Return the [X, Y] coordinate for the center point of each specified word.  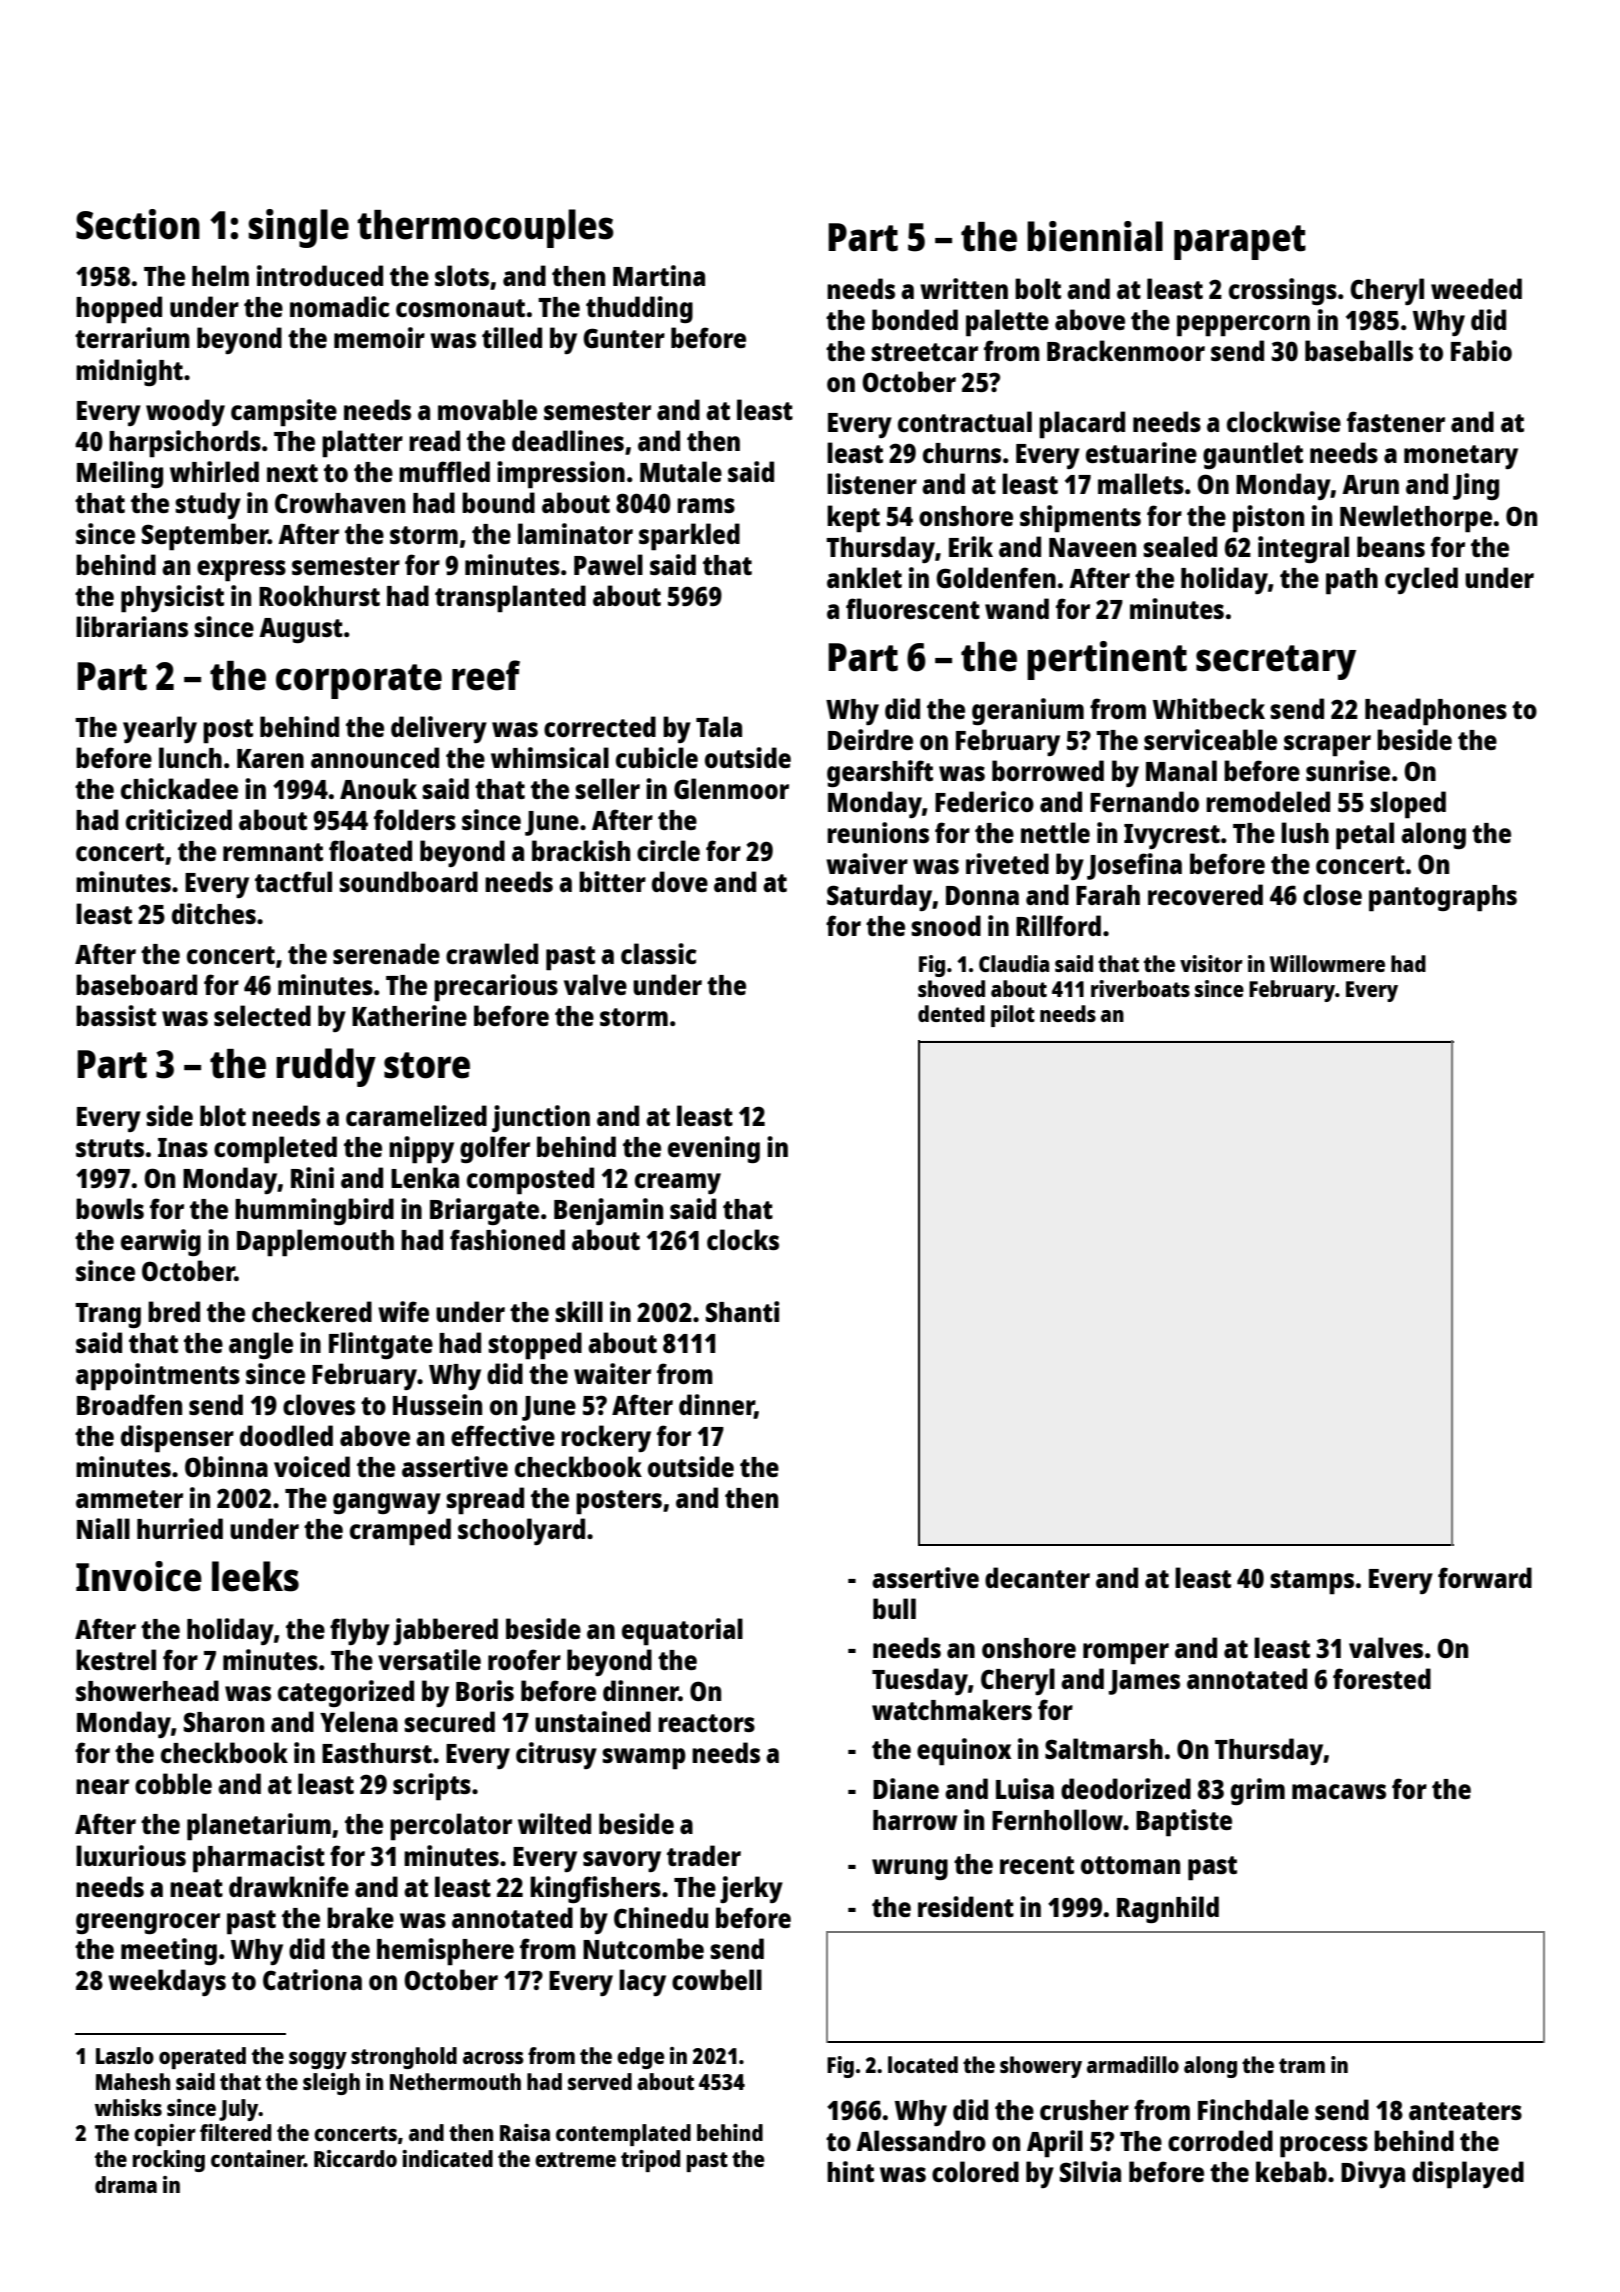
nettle [1055, 832]
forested [1382, 1678]
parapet [1240, 242]
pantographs [1443, 898]
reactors [706, 1723]
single [298, 228]
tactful [293, 881]
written [964, 288]
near [102, 1786]
